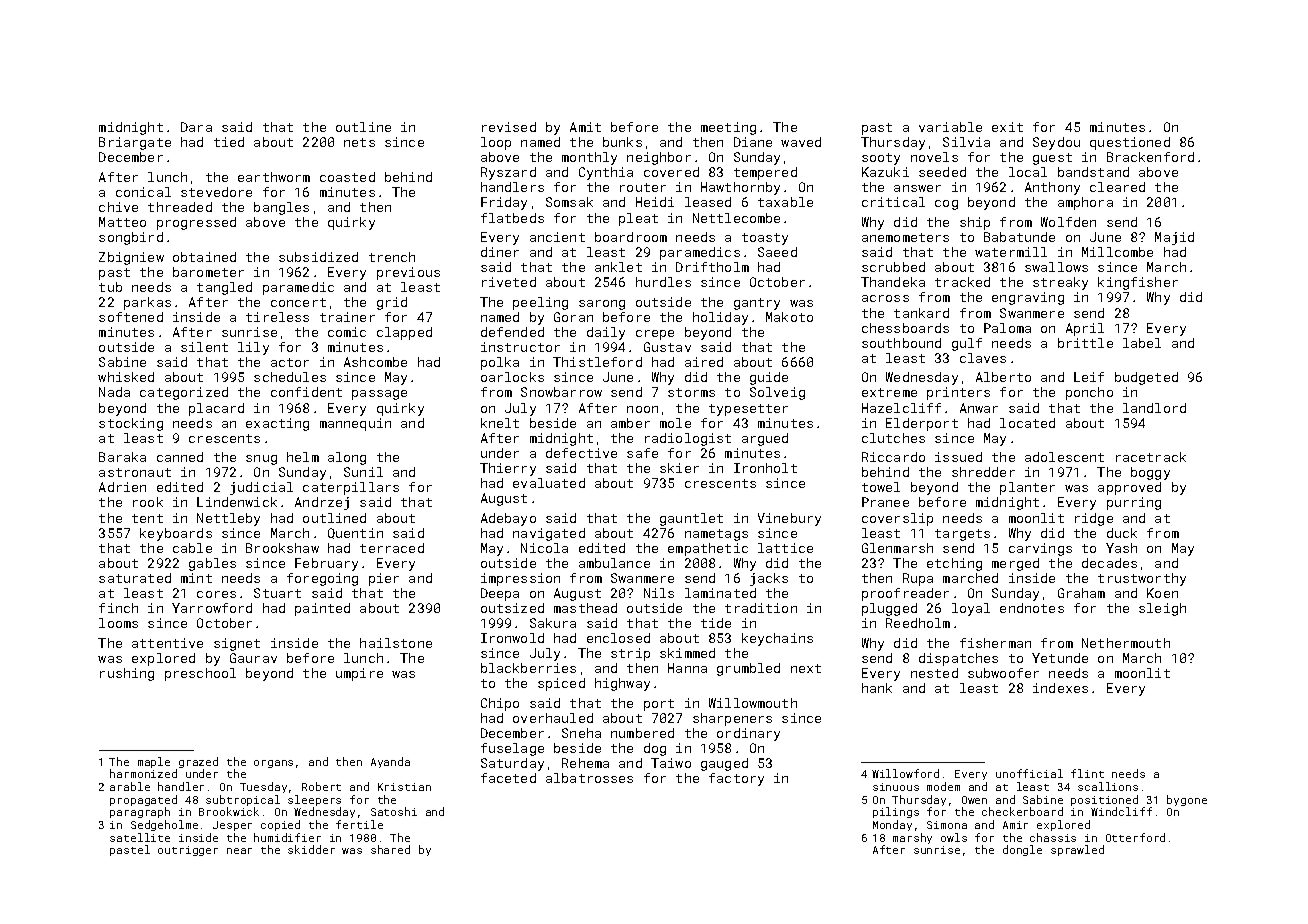 The image size is (1308, 924). Describe the element at coordinates (983, 472) in the page. I see `shredder` at that location.
